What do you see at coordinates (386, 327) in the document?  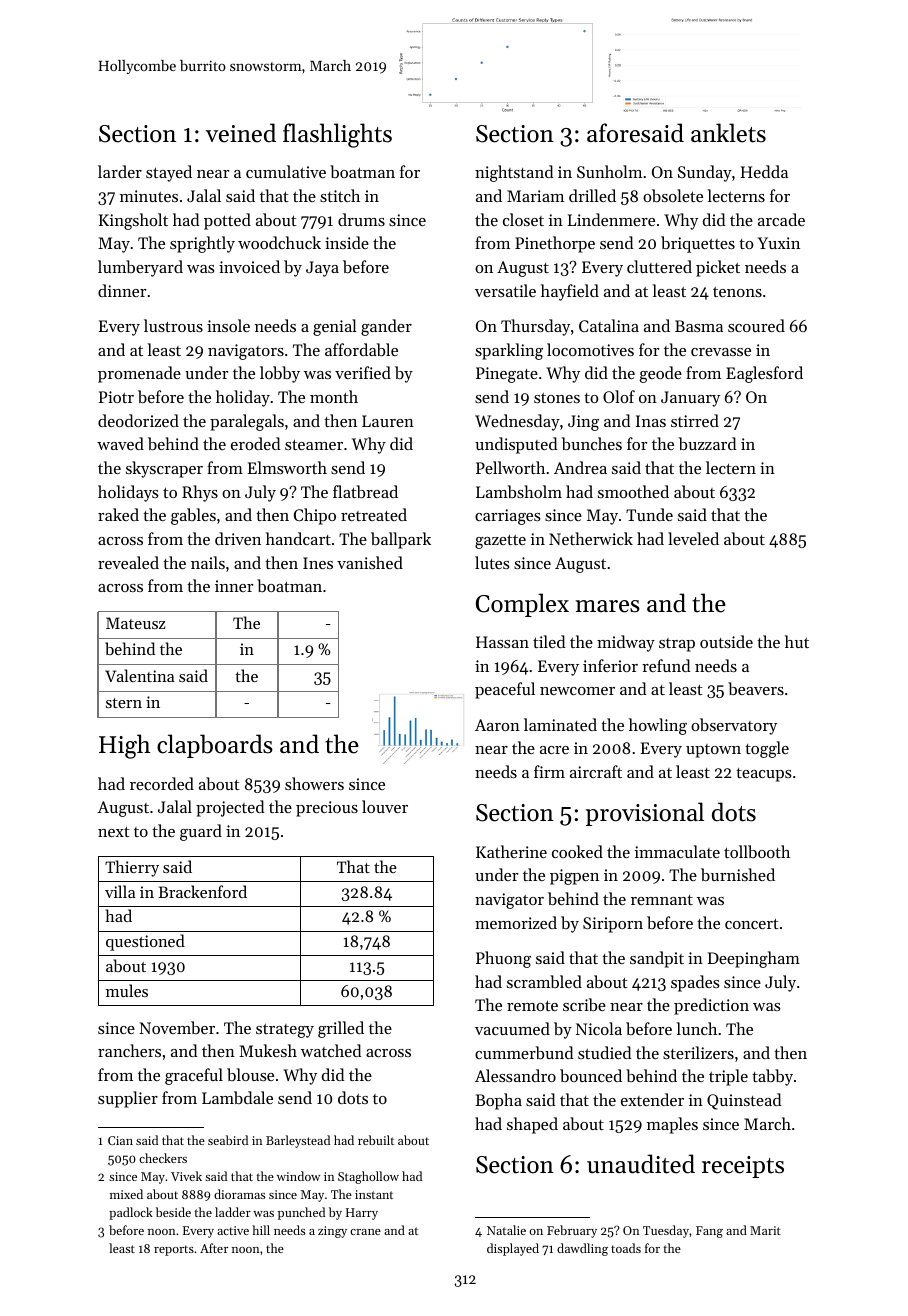 I see `gander` at bounding box center [386, 327].
